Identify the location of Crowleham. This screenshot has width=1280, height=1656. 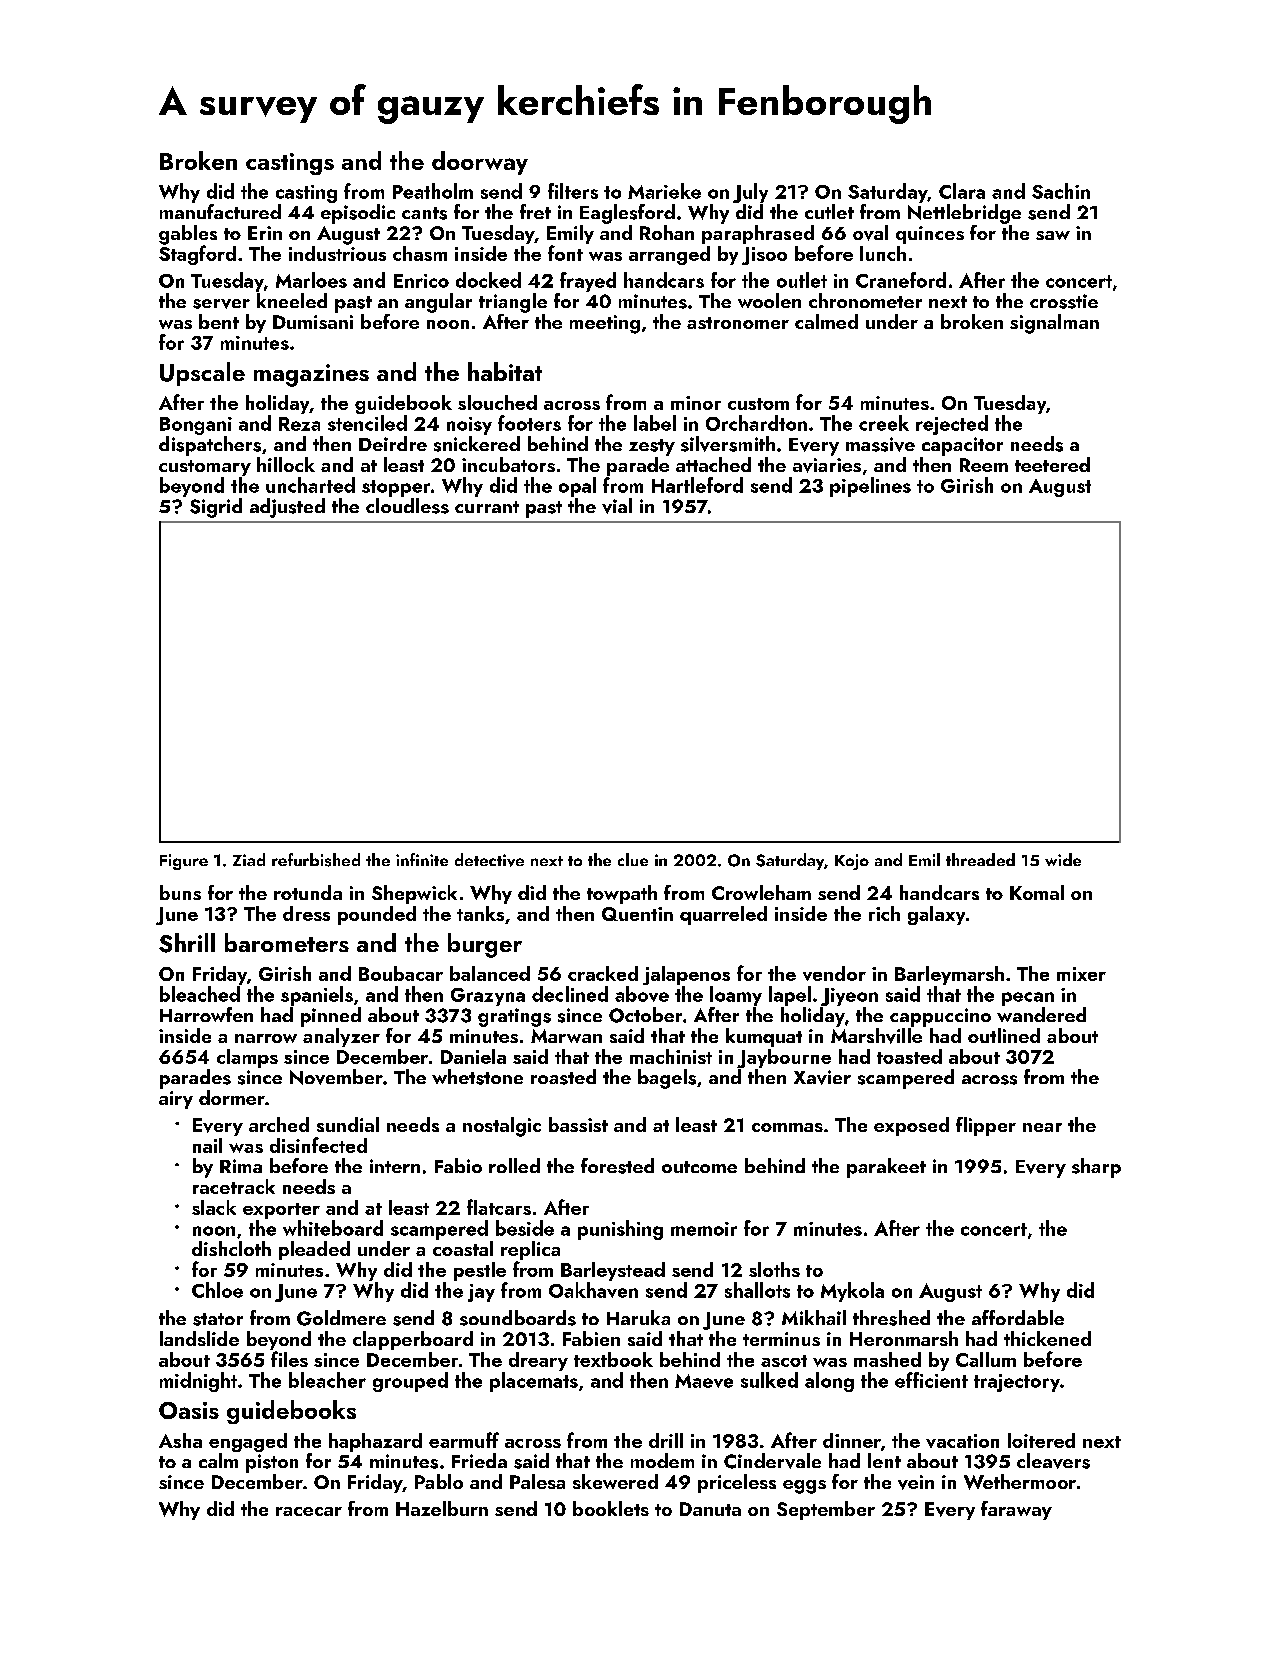
(761, 892).
